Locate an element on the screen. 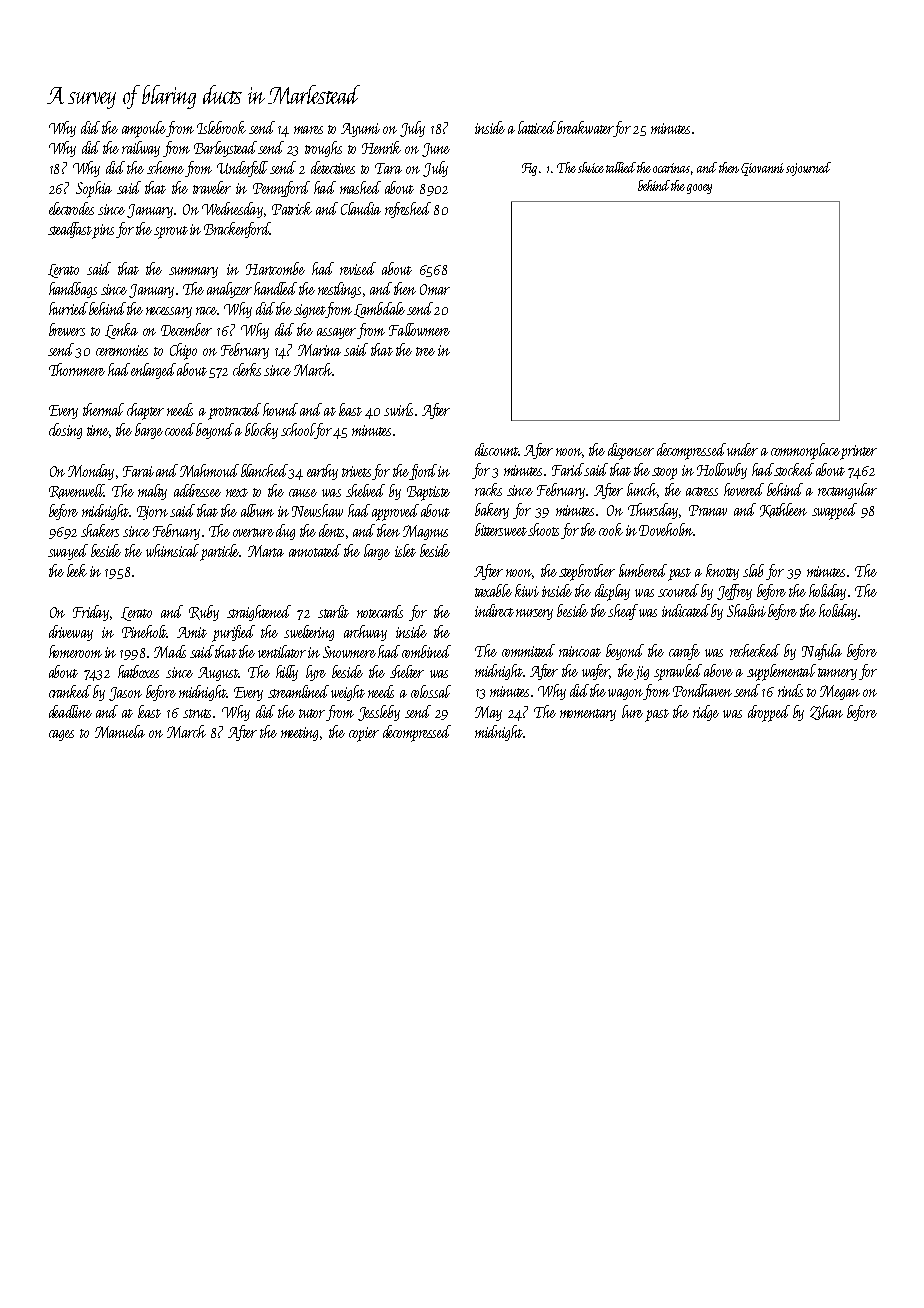 The image size is (924, 1308). combined is located at coordinates (426, 651).
